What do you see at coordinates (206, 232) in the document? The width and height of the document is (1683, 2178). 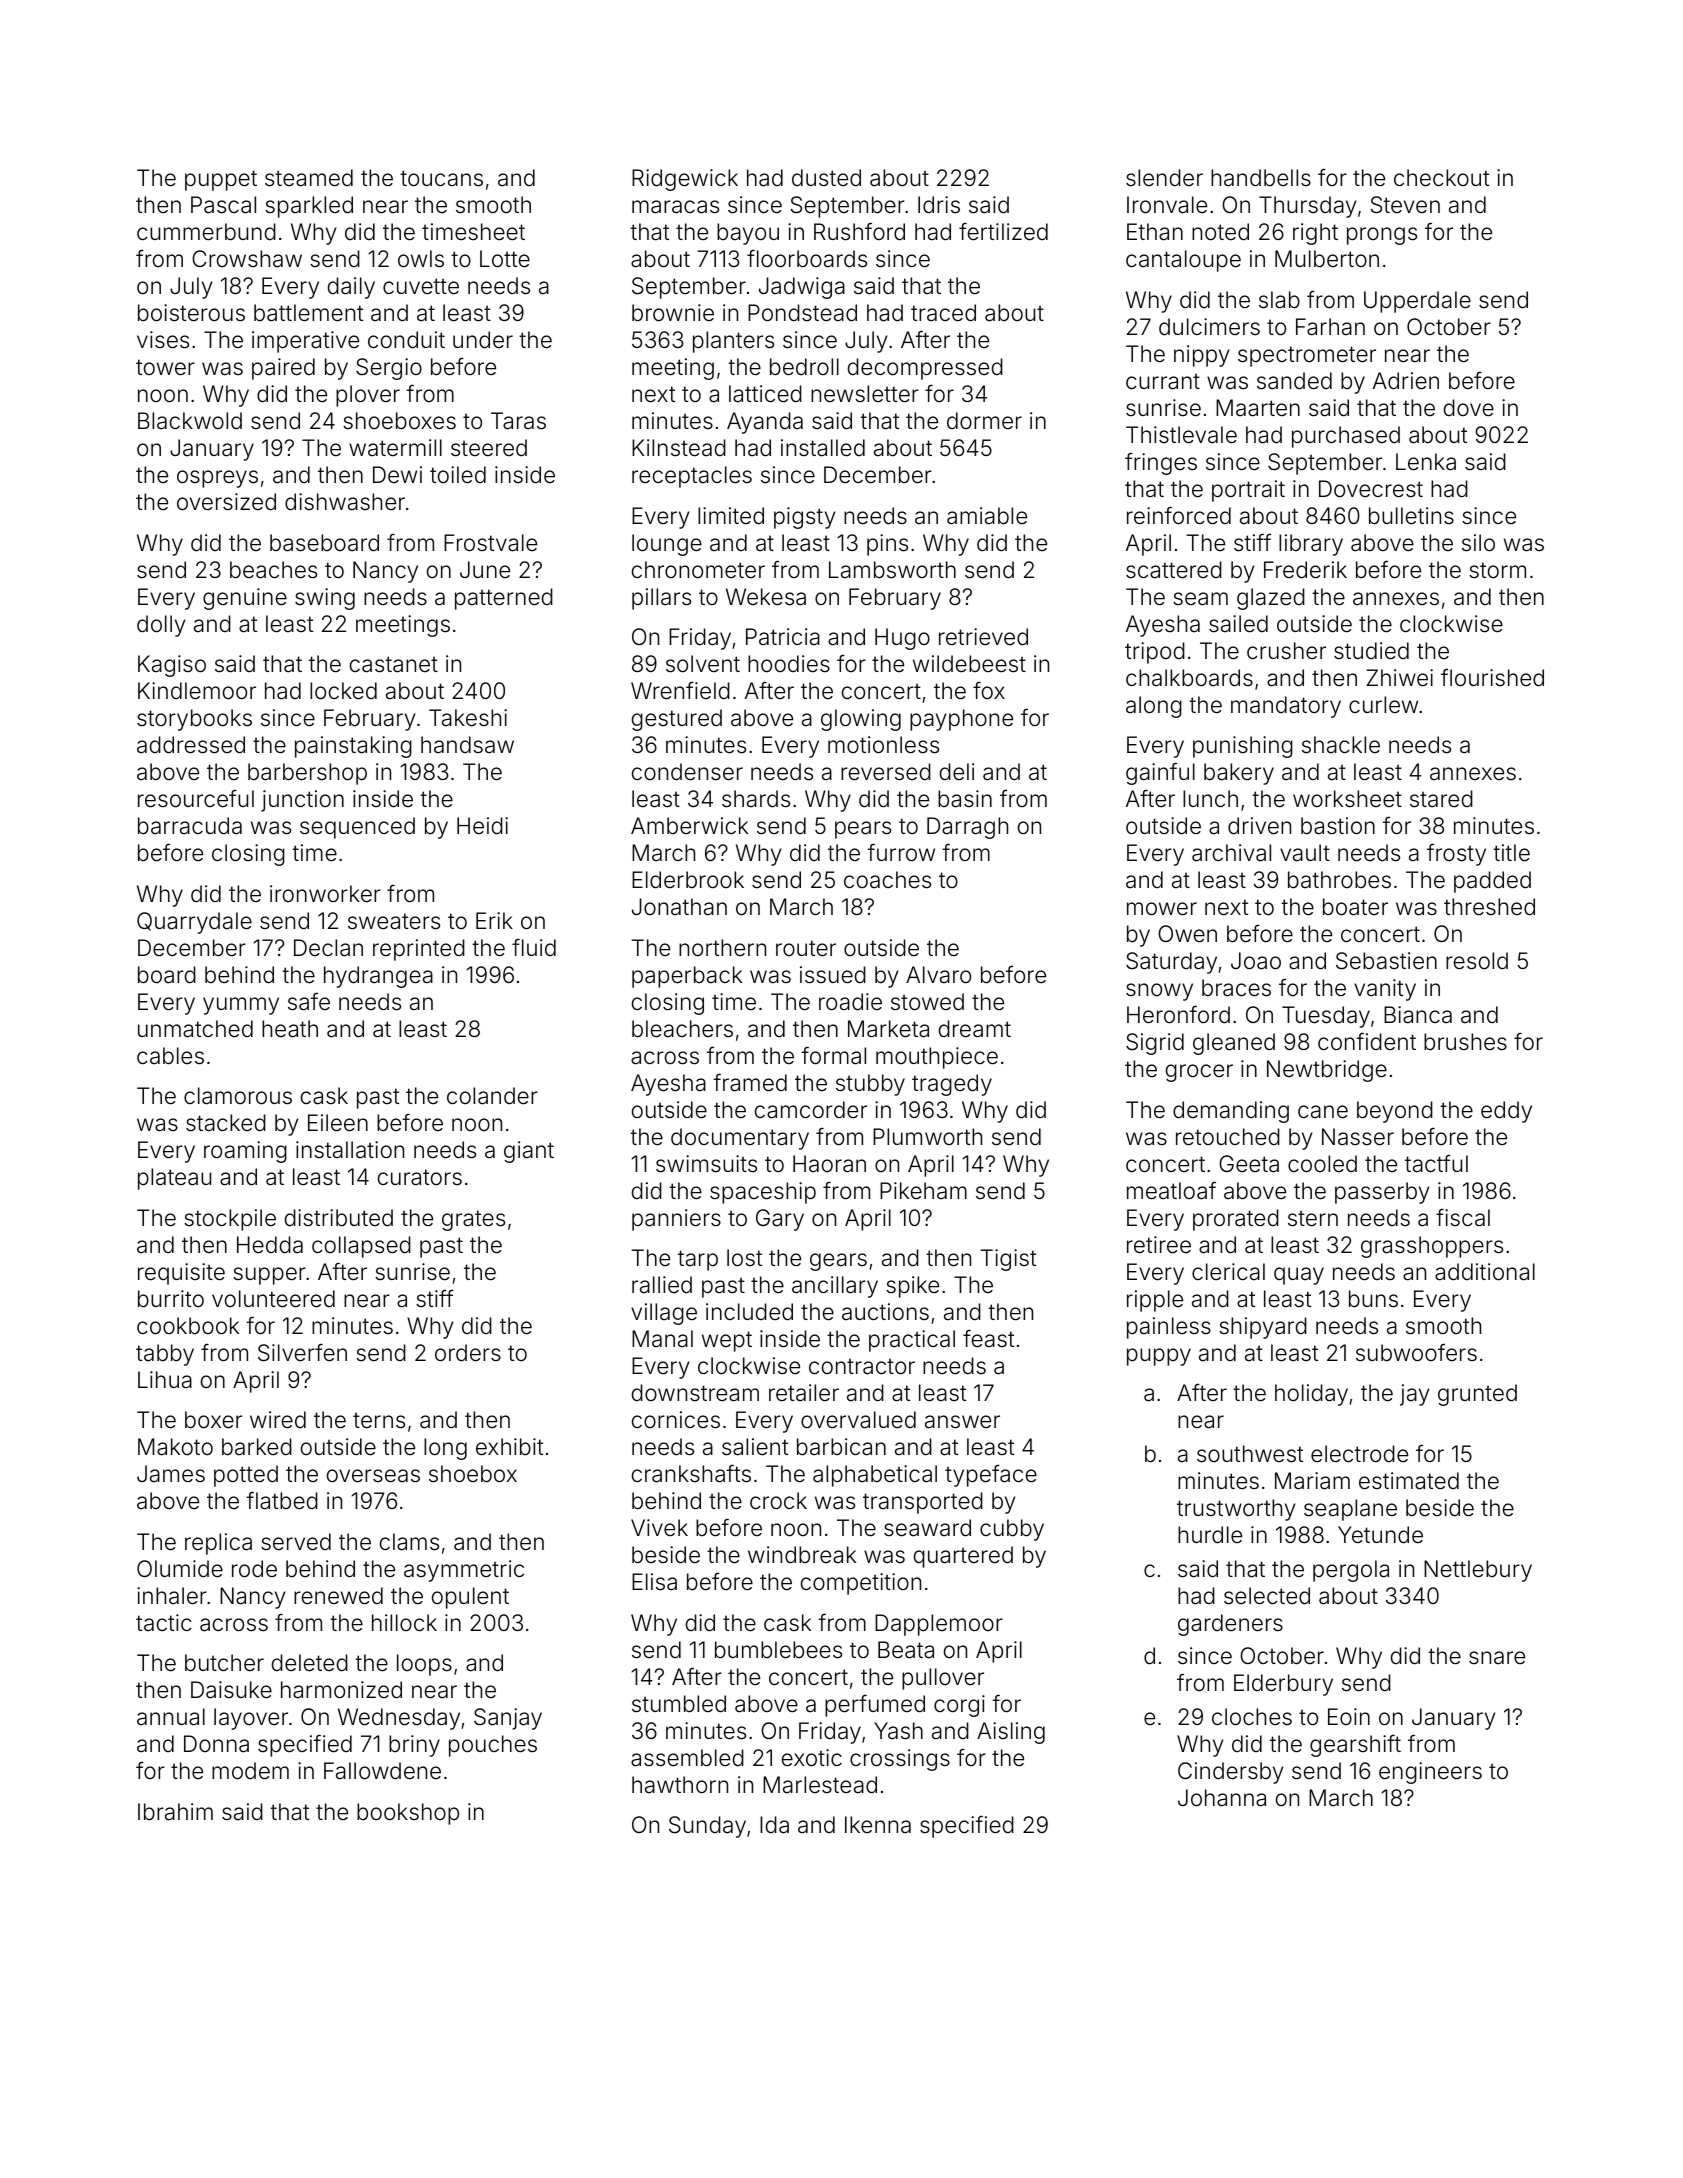 I see `cummerbund` at bounding box center [206, 232].
